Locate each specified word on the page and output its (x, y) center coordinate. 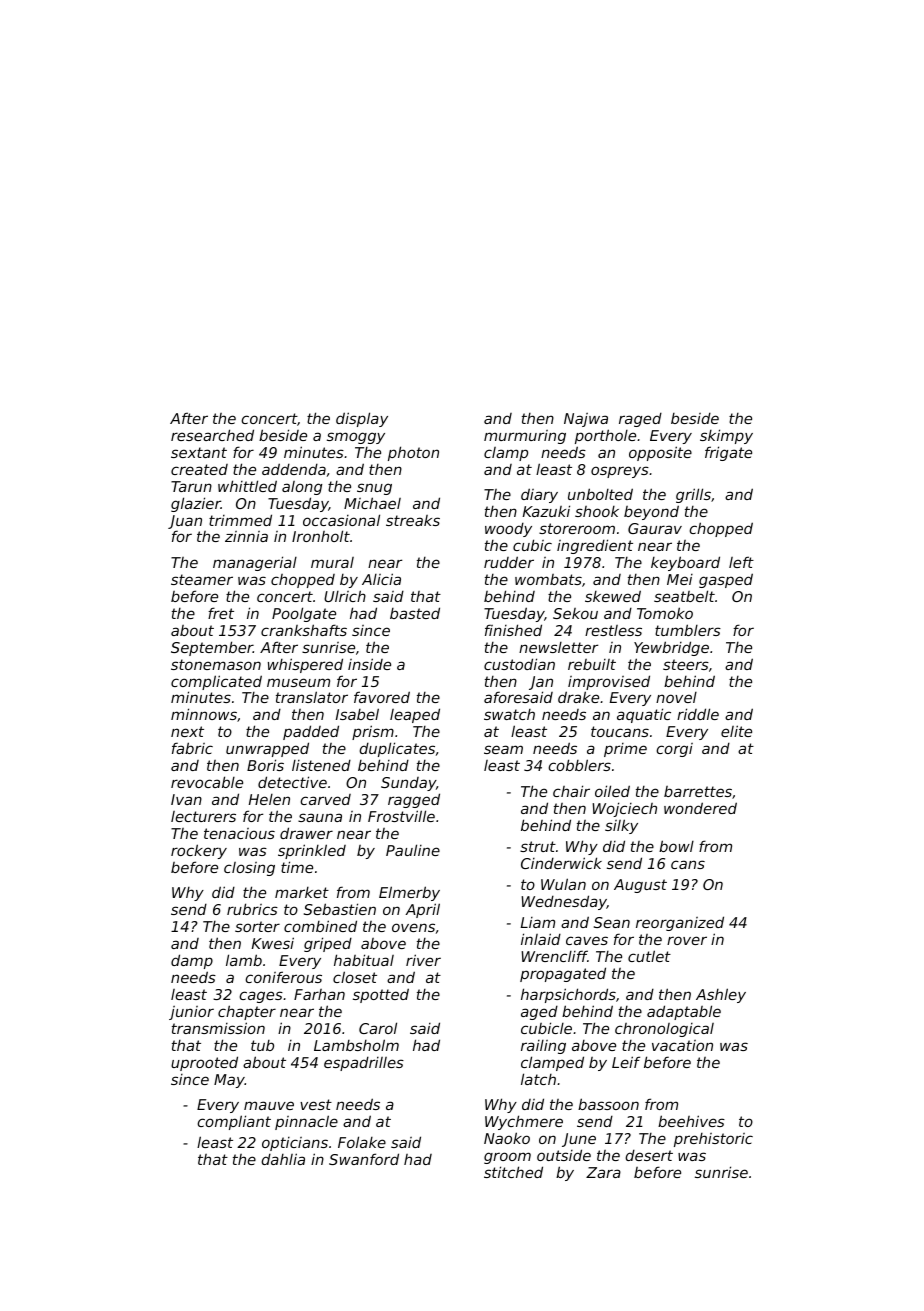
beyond (651, 512)
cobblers (579, 765)
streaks (413, 520)
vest (316, 1104)
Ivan (186, 799)
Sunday (408, 784)
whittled (247, 486)
